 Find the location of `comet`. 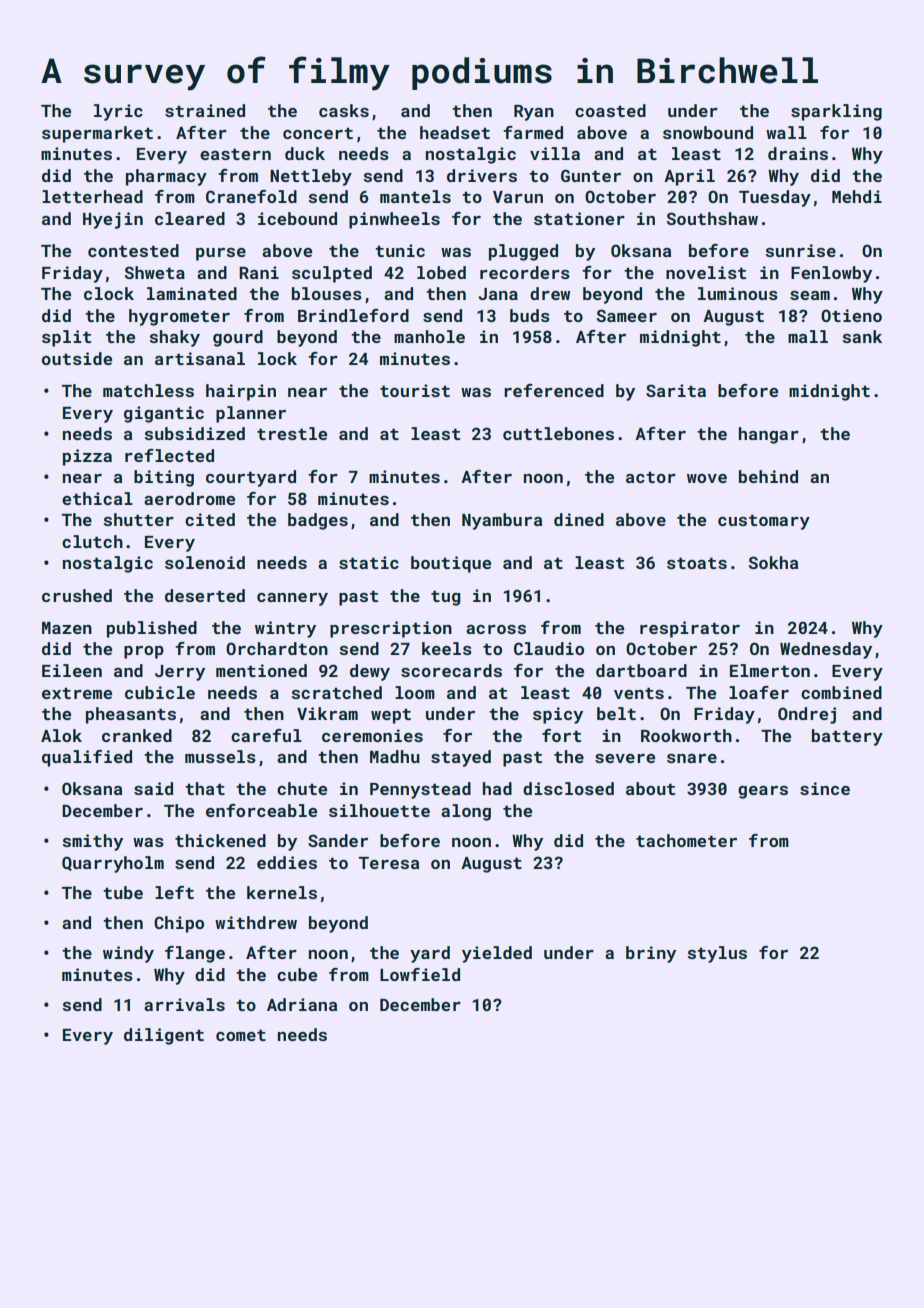

comet is located at coordinates (241, 1035).
